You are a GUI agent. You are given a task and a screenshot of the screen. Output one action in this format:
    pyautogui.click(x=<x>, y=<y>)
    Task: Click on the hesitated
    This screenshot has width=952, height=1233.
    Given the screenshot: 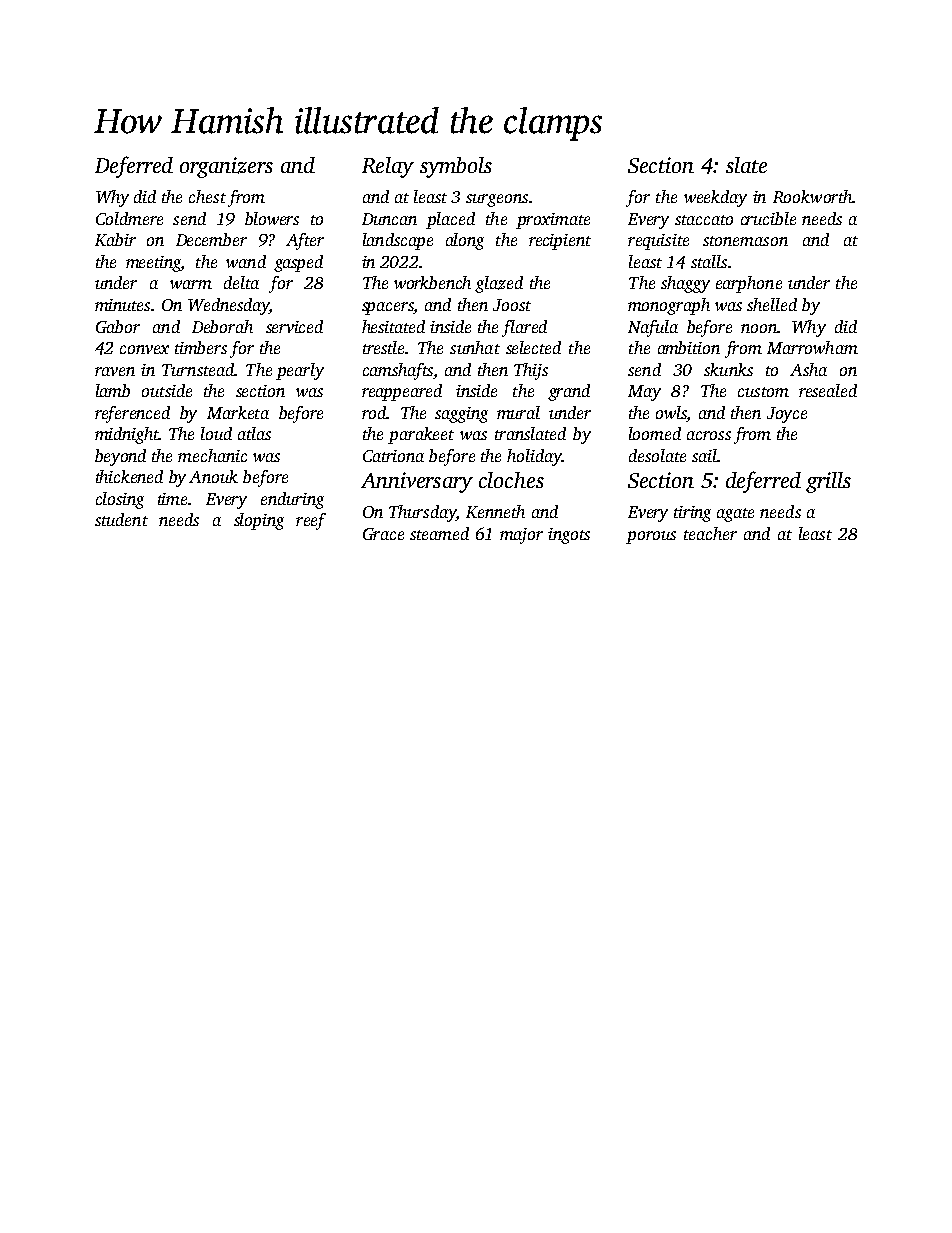 What is the action you would take?
    pyautogui.click(x=393, y=326)
